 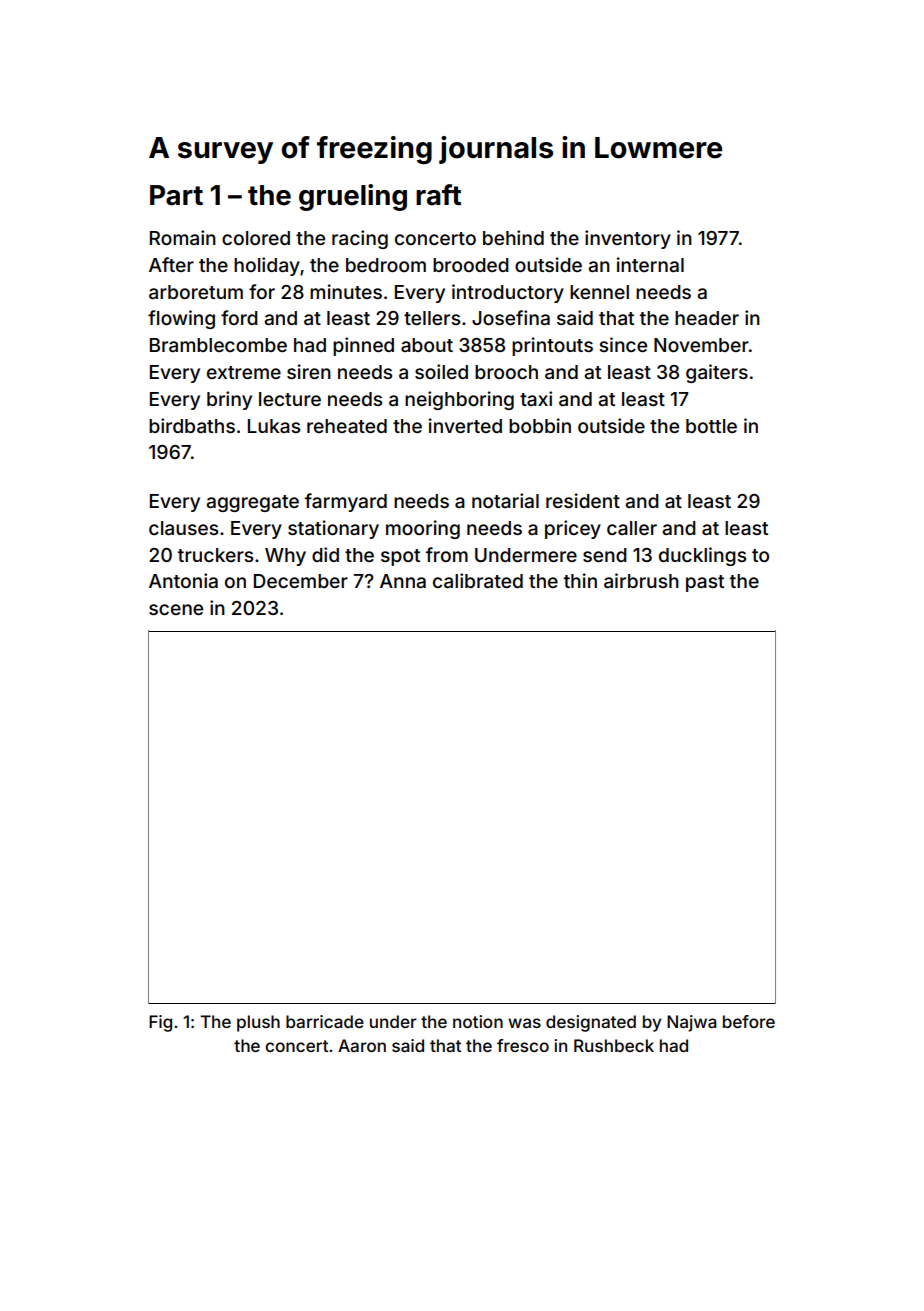 I want to click on Anna, so click(x=403, y=581).
